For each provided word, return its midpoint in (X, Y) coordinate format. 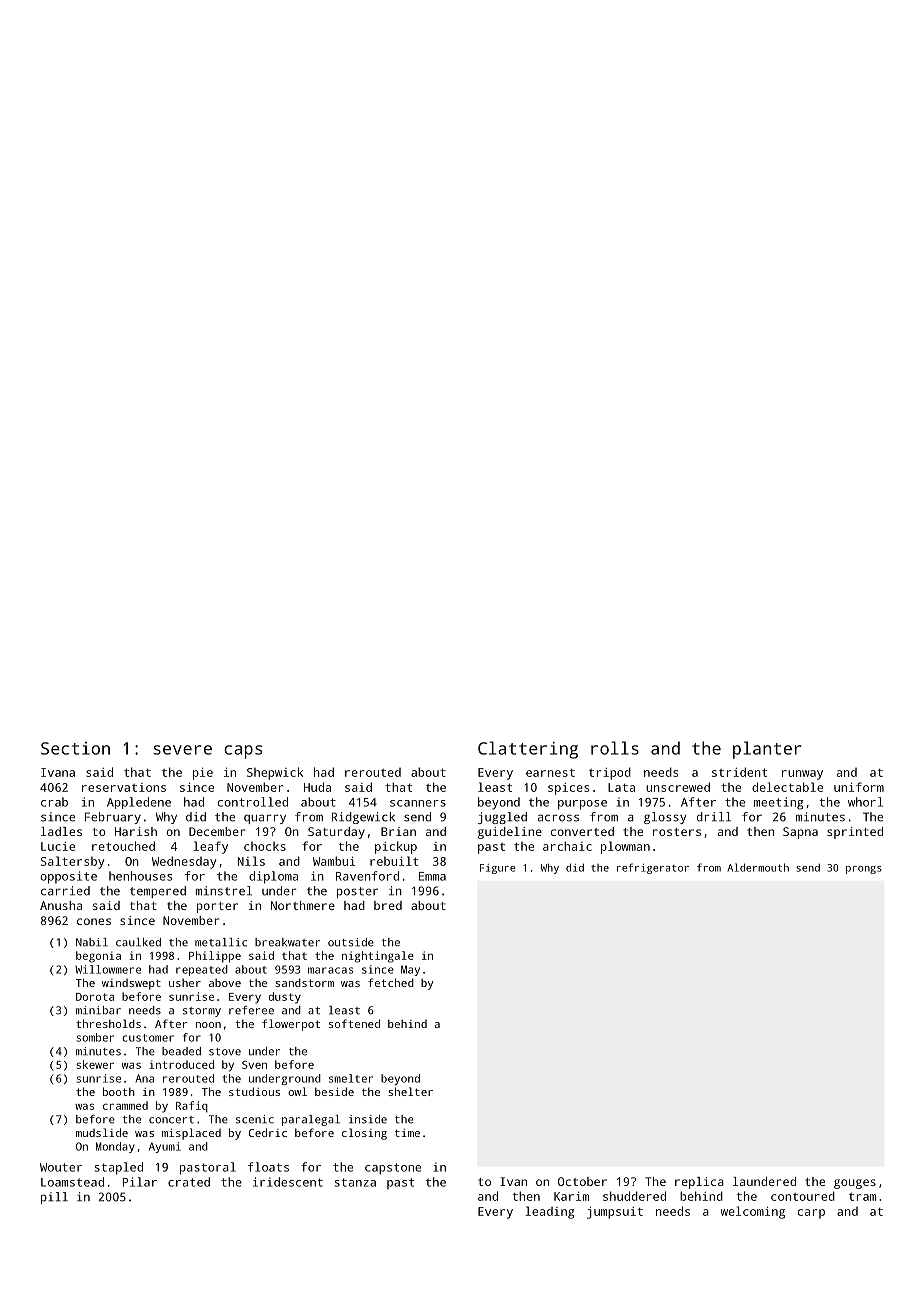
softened (354, 1023)
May (410, 970)
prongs (864, 870)
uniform (859, 787)
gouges (855, 1184)
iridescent (288, 1182)
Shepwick (275, 773)
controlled (253, 802)
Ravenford (367, 876)
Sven (254, 1065)
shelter (410, 1091)
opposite (68, 877)
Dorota (95, 997)
